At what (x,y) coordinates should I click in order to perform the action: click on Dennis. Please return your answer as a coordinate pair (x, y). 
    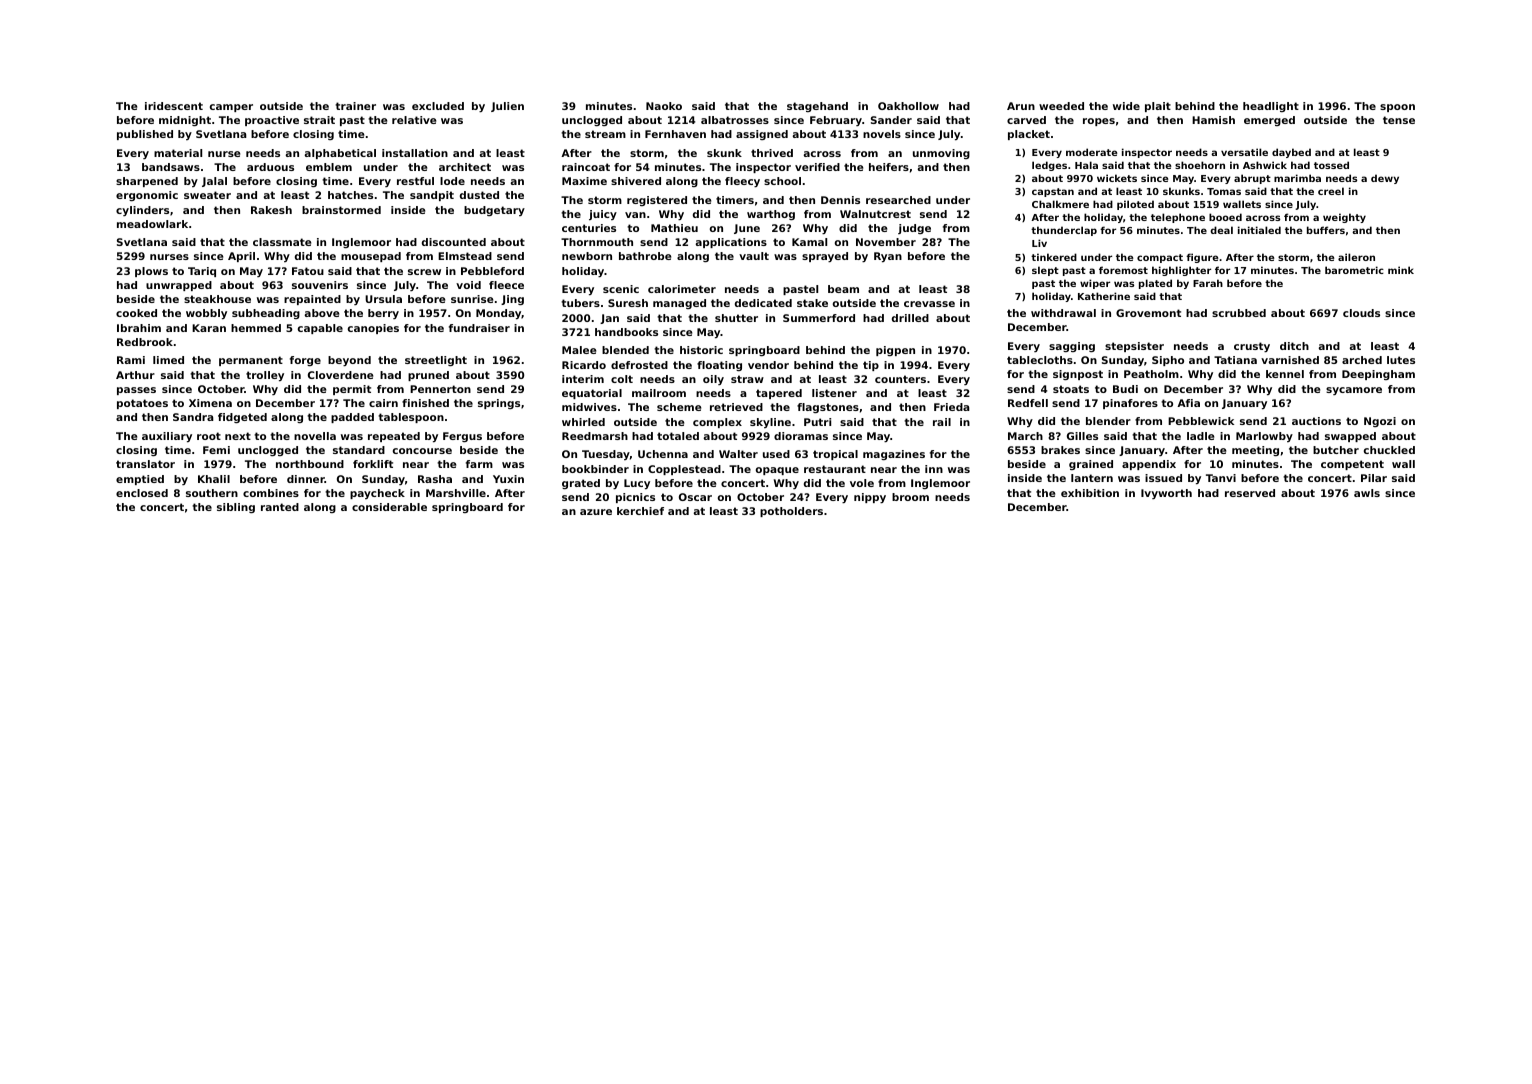
    Looking at the image, I should click on (840, 200).
